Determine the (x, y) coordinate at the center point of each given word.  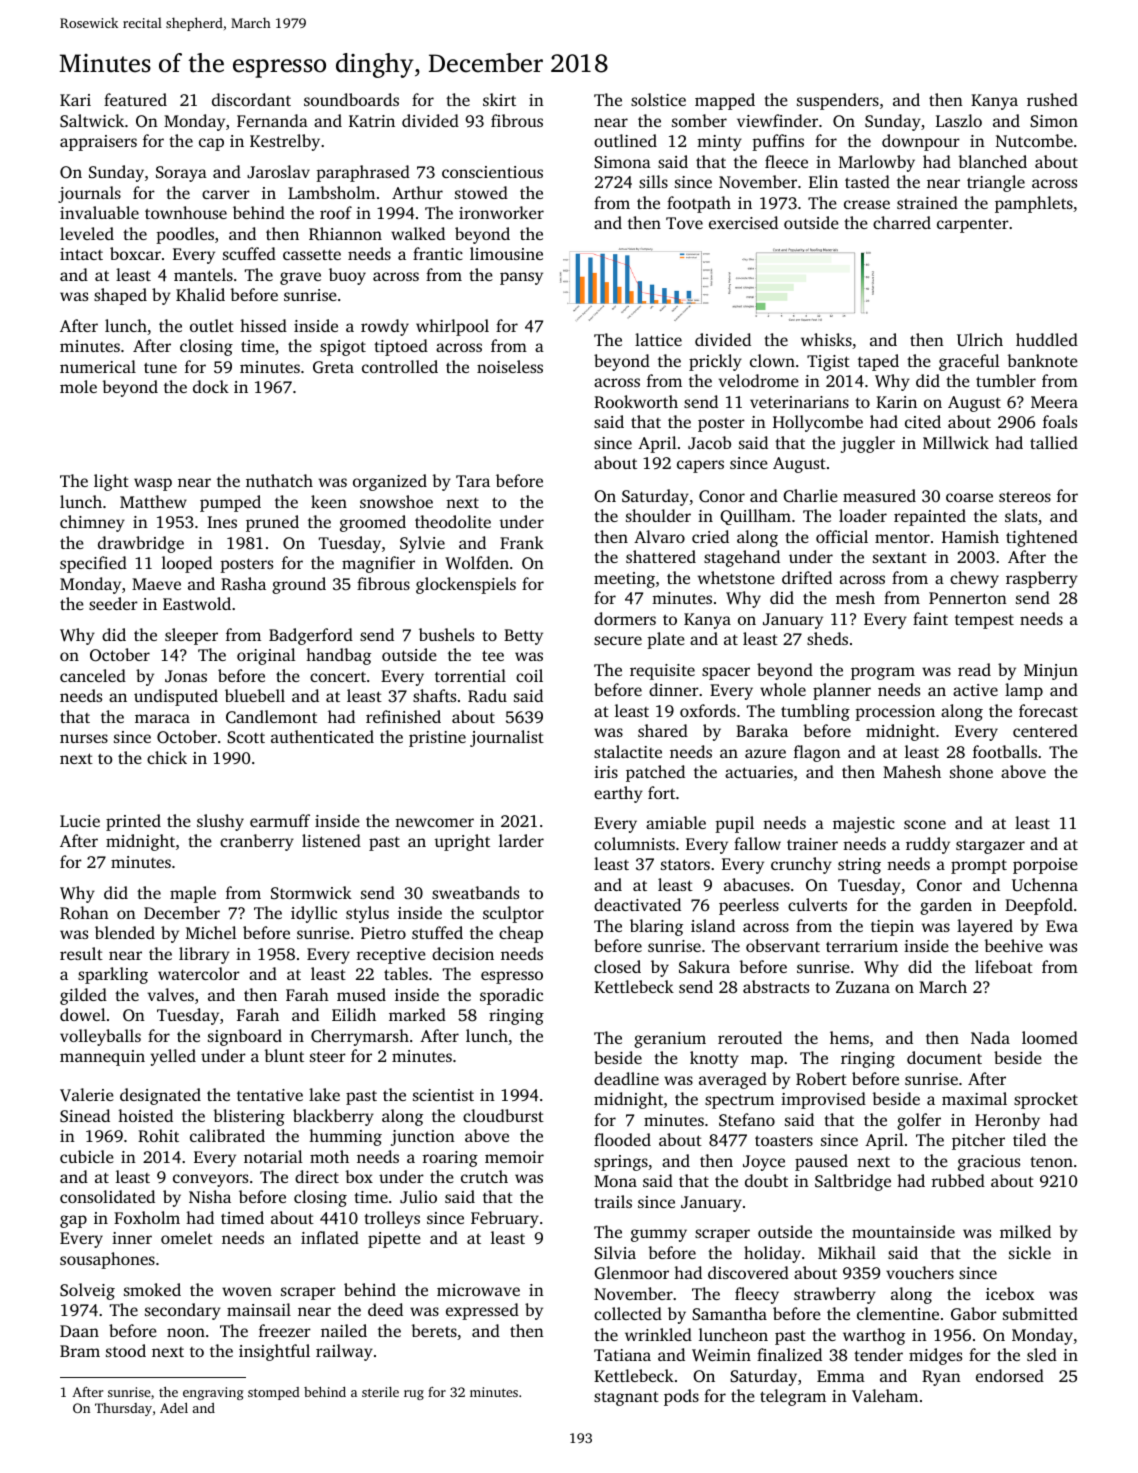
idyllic (314, 914)
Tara (473, 481)
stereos (1025, 497)
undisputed (176, 697)
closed (617, 966)
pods (681, 1397)
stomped (274, 1393)
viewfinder (777, 120)
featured (135, 99)
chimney (92, 523)
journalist (507, 738)
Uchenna (1045, 885)
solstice (658, 99)
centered (1045, 730)
